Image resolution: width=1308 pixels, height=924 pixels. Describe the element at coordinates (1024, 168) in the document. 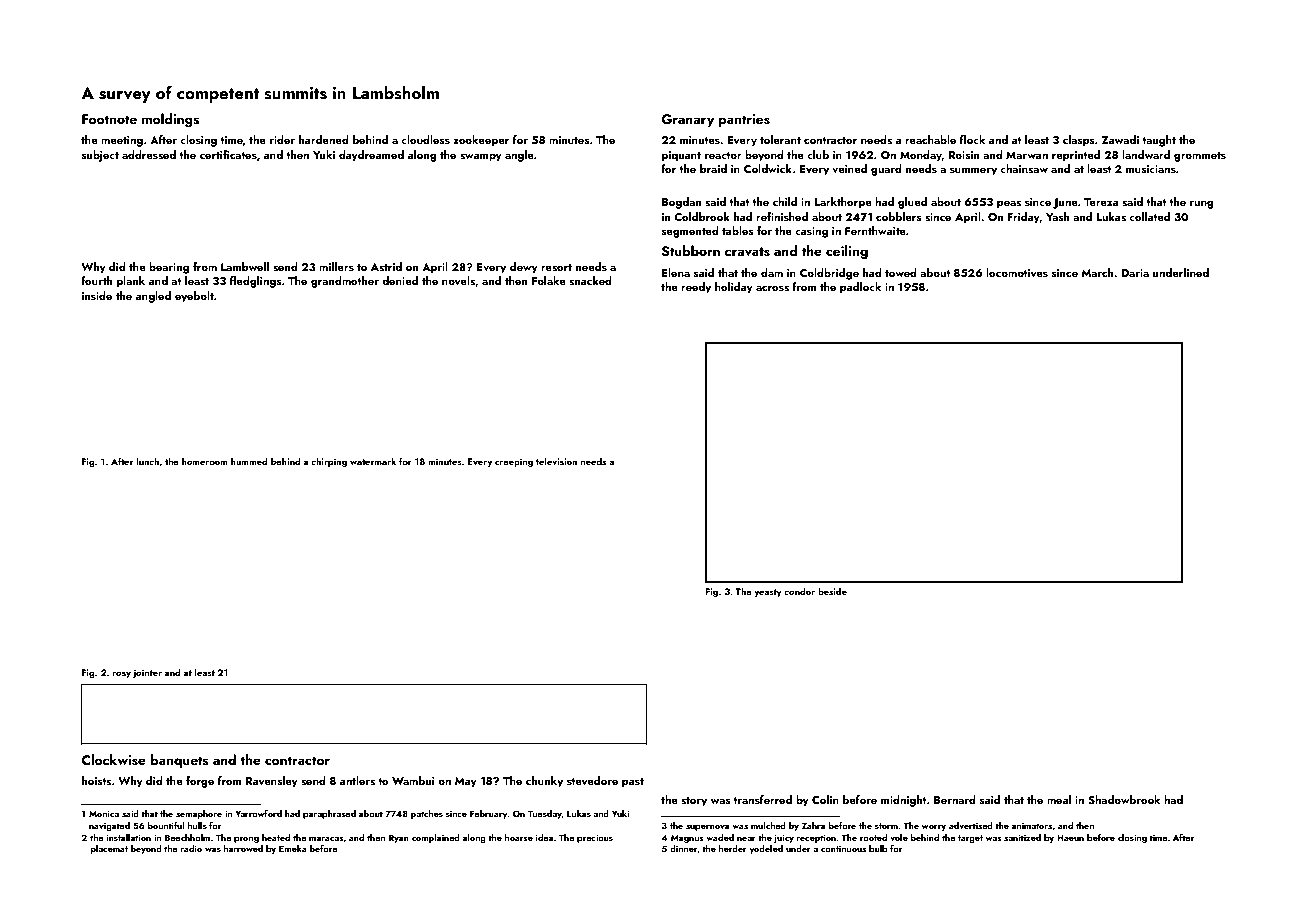

I see `chainsaw` at that location.
